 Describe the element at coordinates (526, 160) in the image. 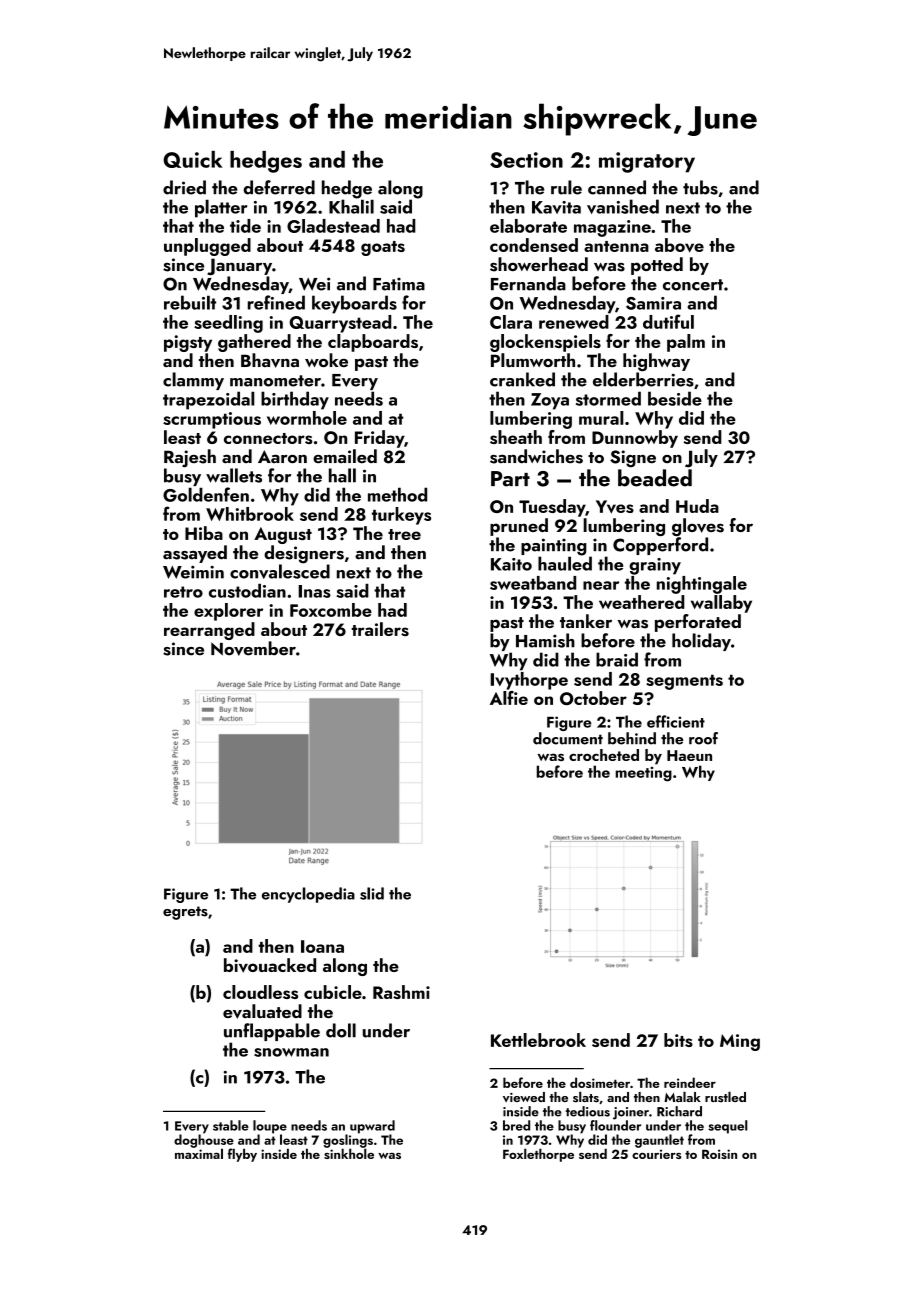

I see `Section` at that location.
